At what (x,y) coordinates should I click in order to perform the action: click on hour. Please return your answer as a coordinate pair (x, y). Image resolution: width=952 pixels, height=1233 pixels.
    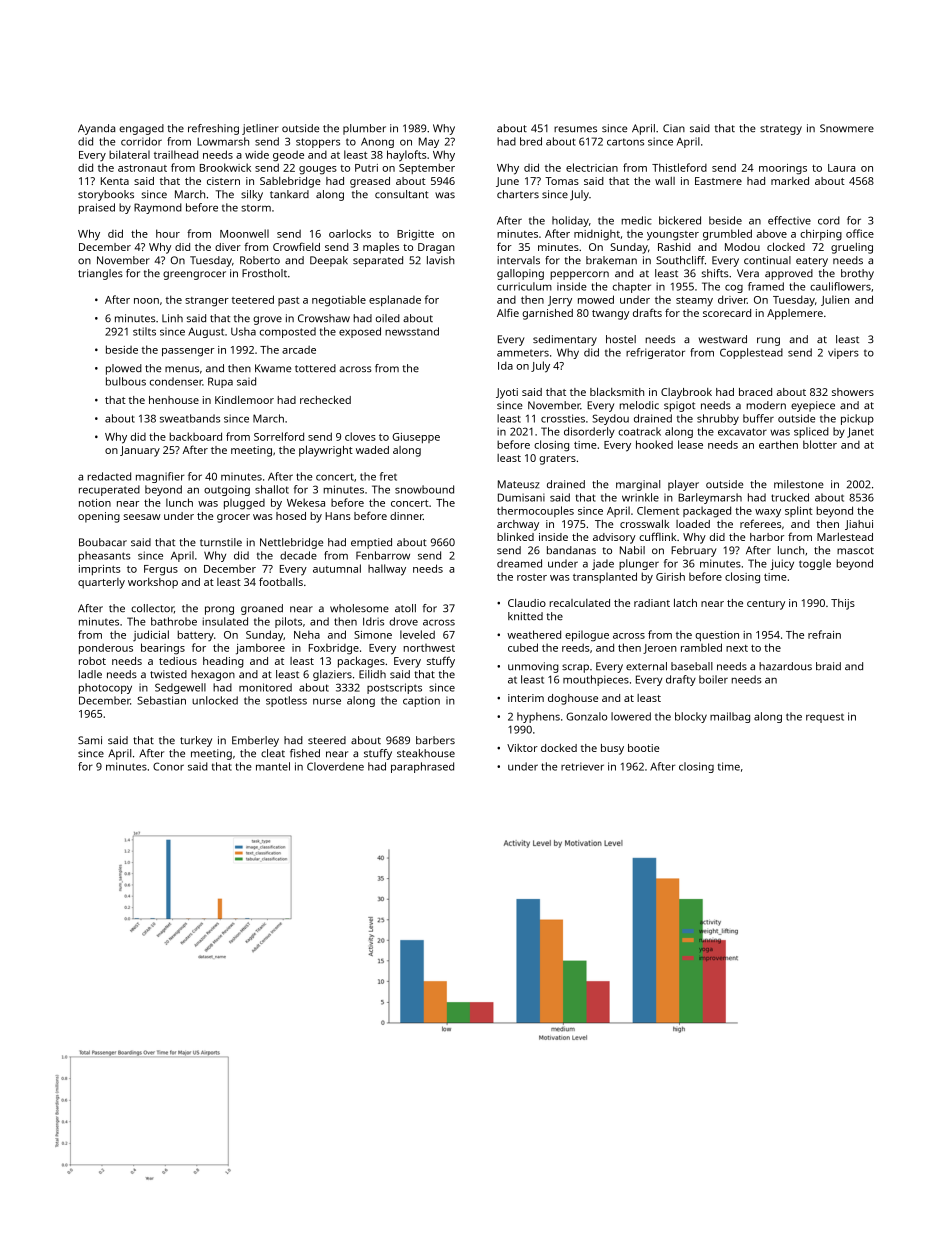
    Looking at the image, I should click on (168, 233).
